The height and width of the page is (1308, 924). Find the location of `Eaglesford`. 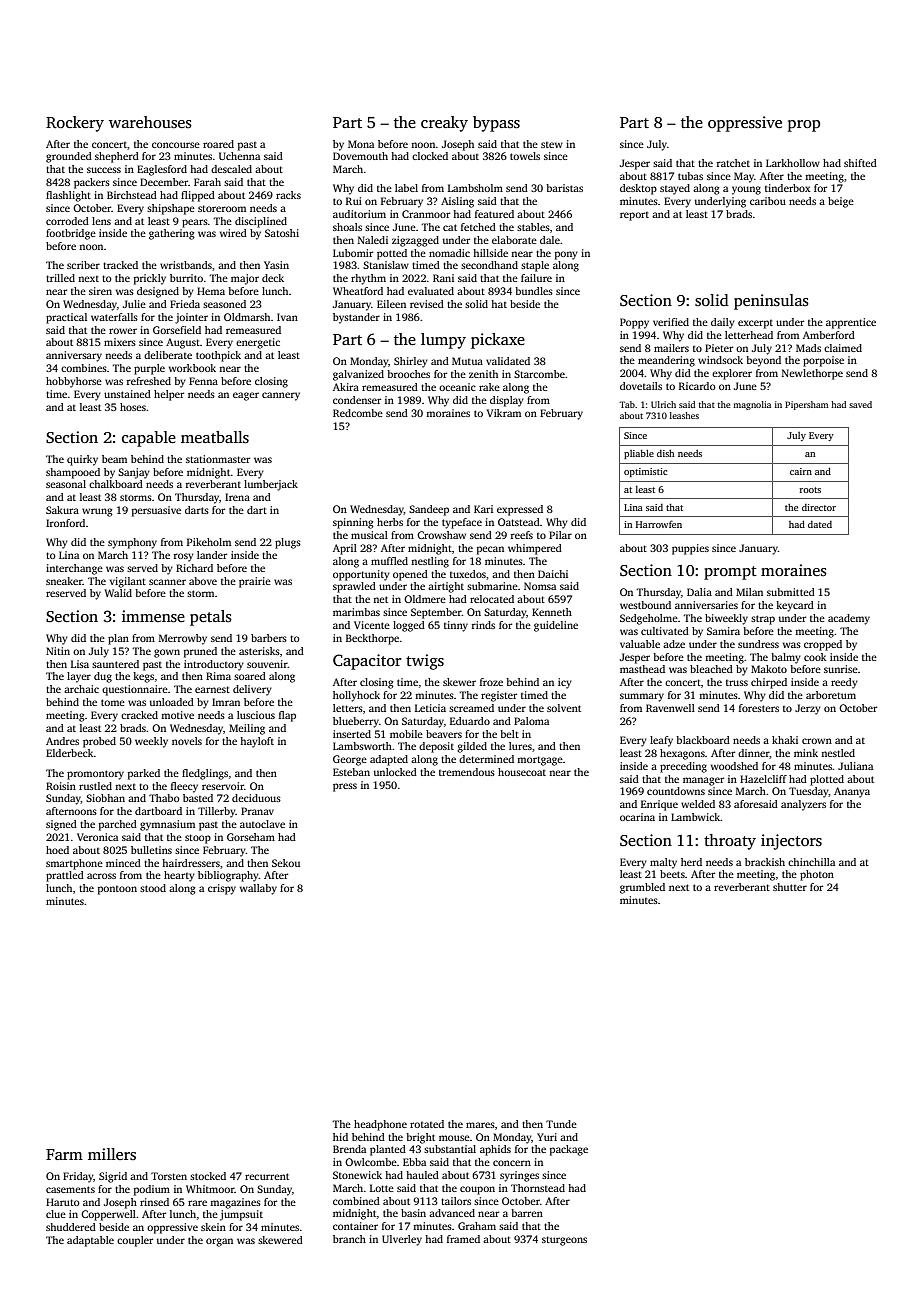

Eaglesford is located at coordinates (162, 170).
